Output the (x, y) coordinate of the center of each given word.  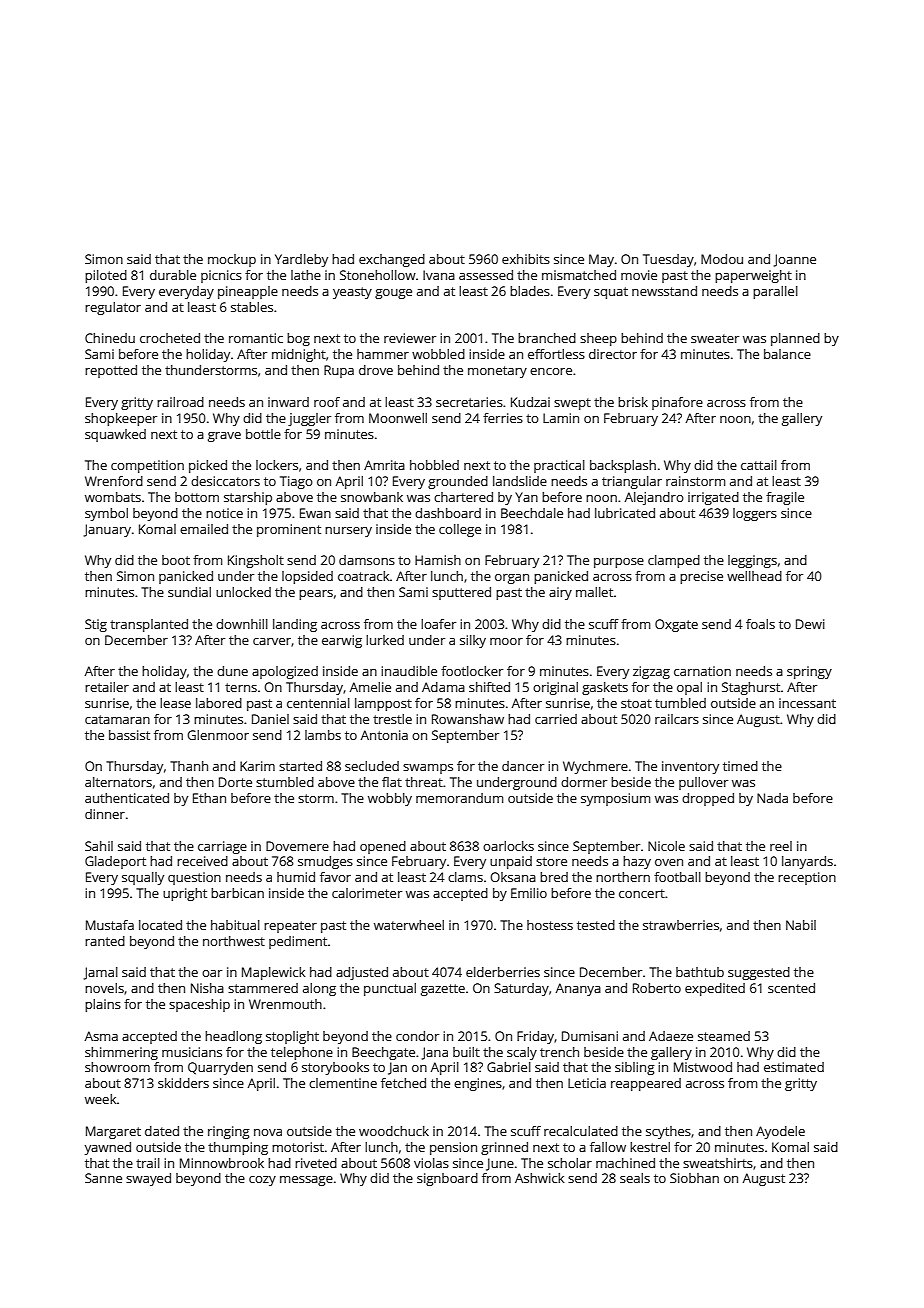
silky (473, 641)
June (500, 1164)
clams (465, 877)
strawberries (681, 925)
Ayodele (780, 1132)
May (601, 260)
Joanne (795, 260)
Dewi (810, 624)
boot (176, 560)
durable (173, 275)
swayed (148, 1179)
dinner (105, 814)
